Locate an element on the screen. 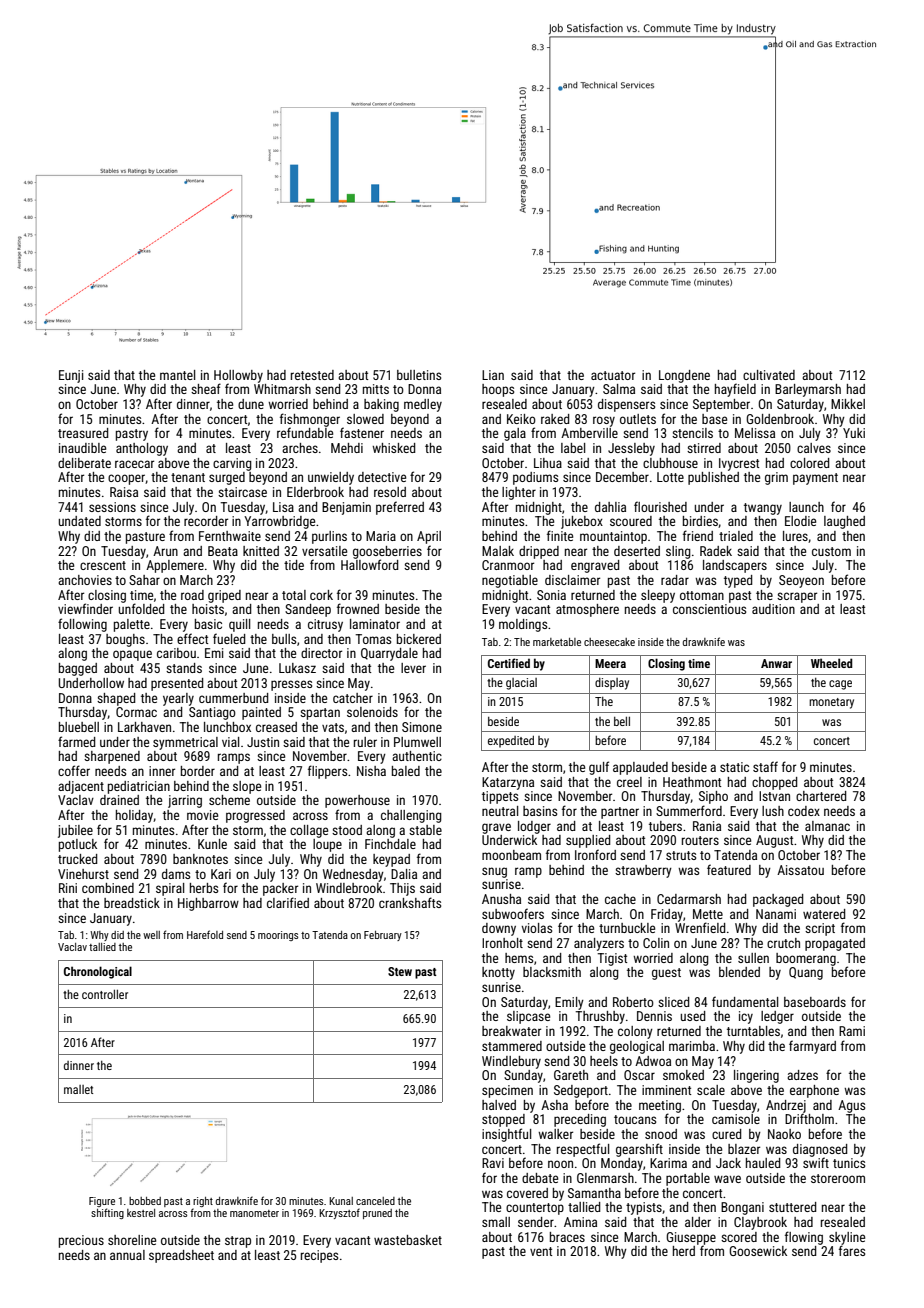  fares is located at coordinates (852, 1250).
